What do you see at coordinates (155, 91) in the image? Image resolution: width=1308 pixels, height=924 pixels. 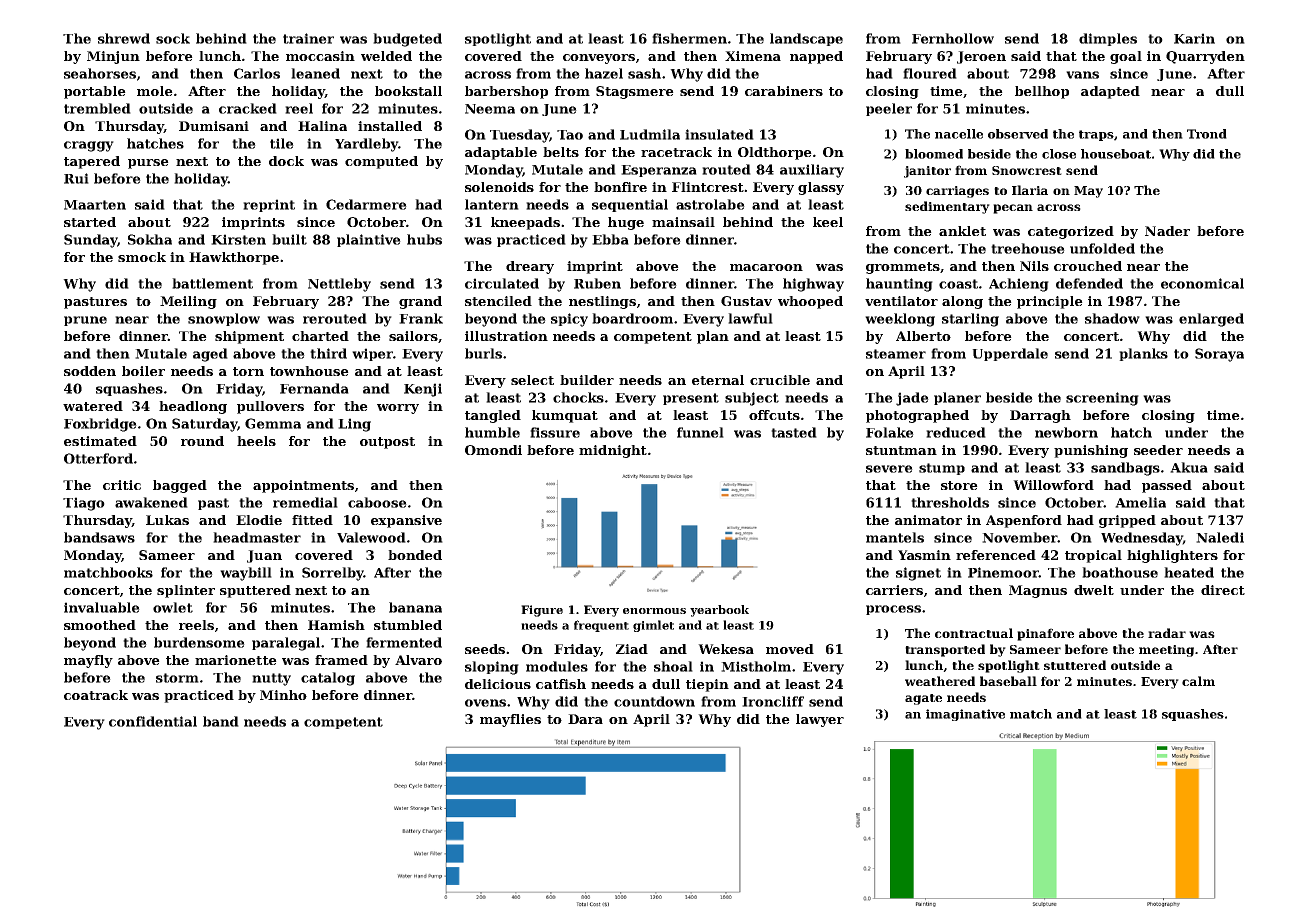 I see `mole` at bounding box center [155, 91].
